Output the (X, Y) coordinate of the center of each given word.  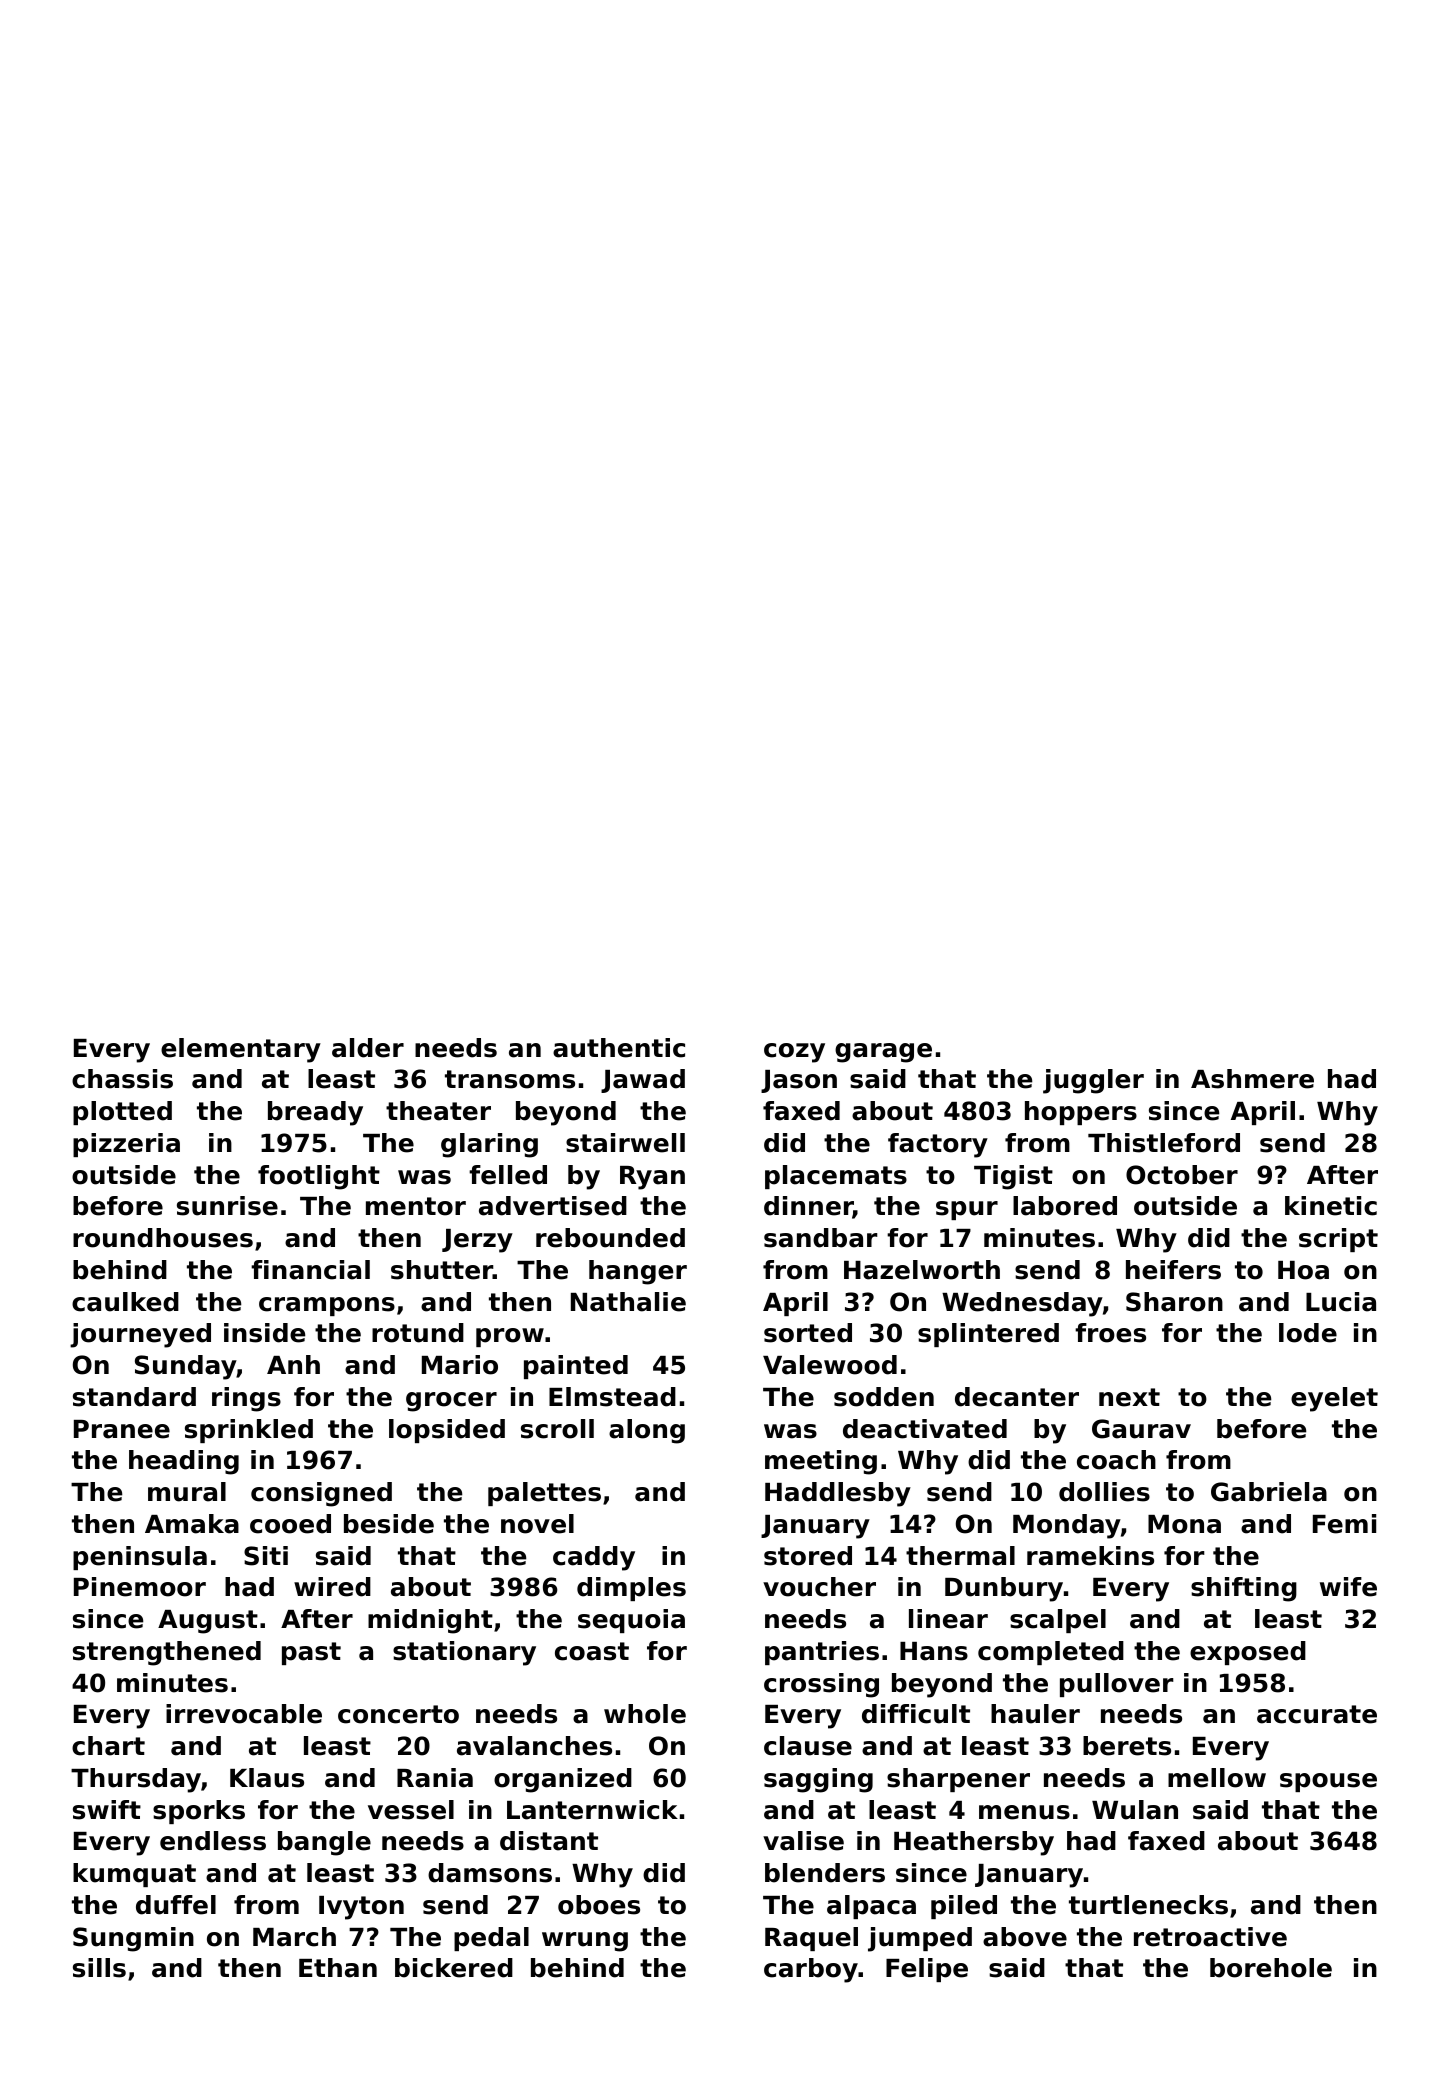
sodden (884, 1397)
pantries (822, 1653)
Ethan (338, 1968)
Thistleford (1164, 1143)
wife (1348, 1587)
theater (438, 1111)
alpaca (871, 1907)
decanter (1017, 1397)
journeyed (140, 1335)
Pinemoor (140, 1587)
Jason (799, 1081)
